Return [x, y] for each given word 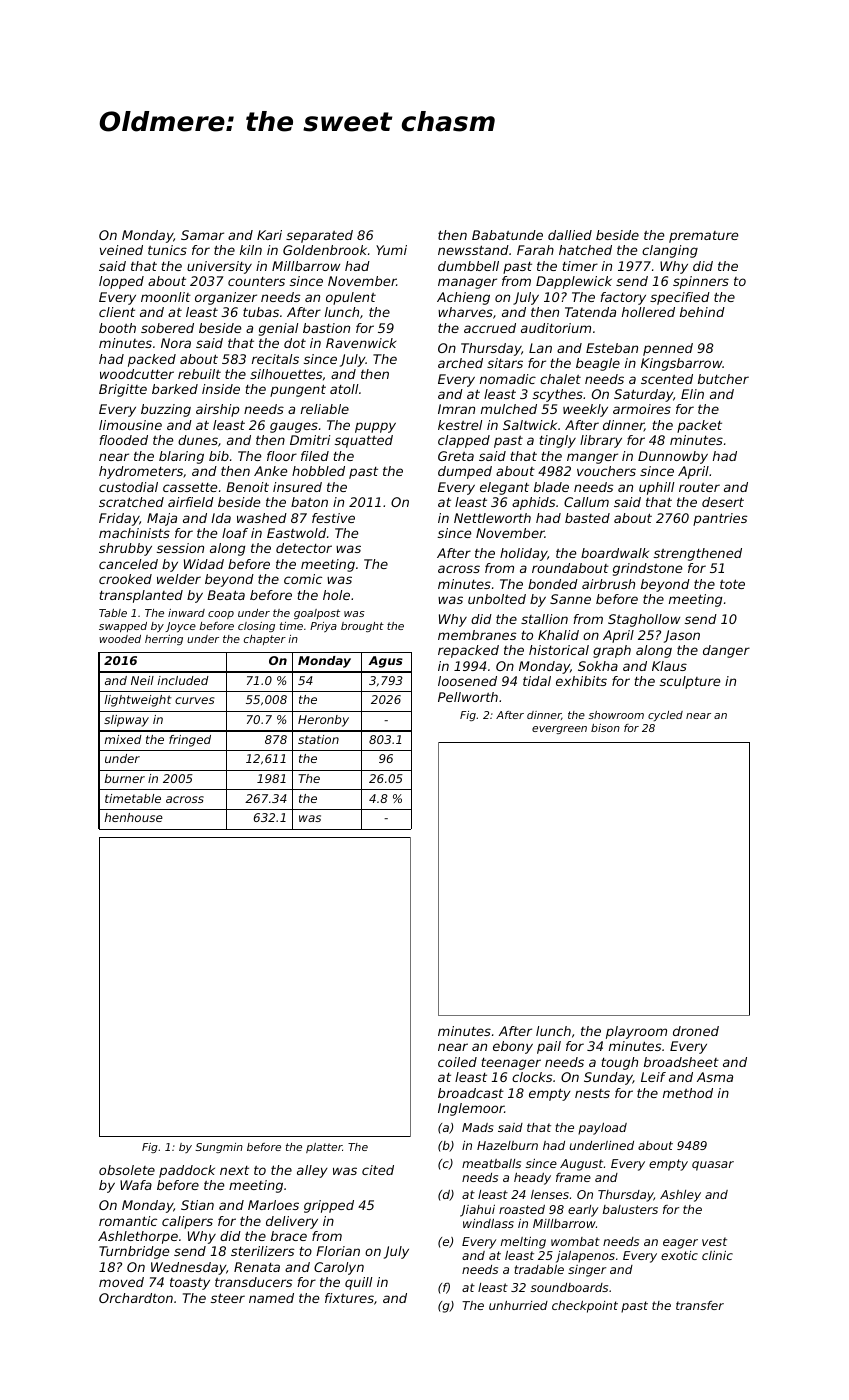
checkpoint [585, 1307]
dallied [570, 235]
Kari [269, 235]
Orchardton [136, 1298]
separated [319, 236]
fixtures [349, 1298]
